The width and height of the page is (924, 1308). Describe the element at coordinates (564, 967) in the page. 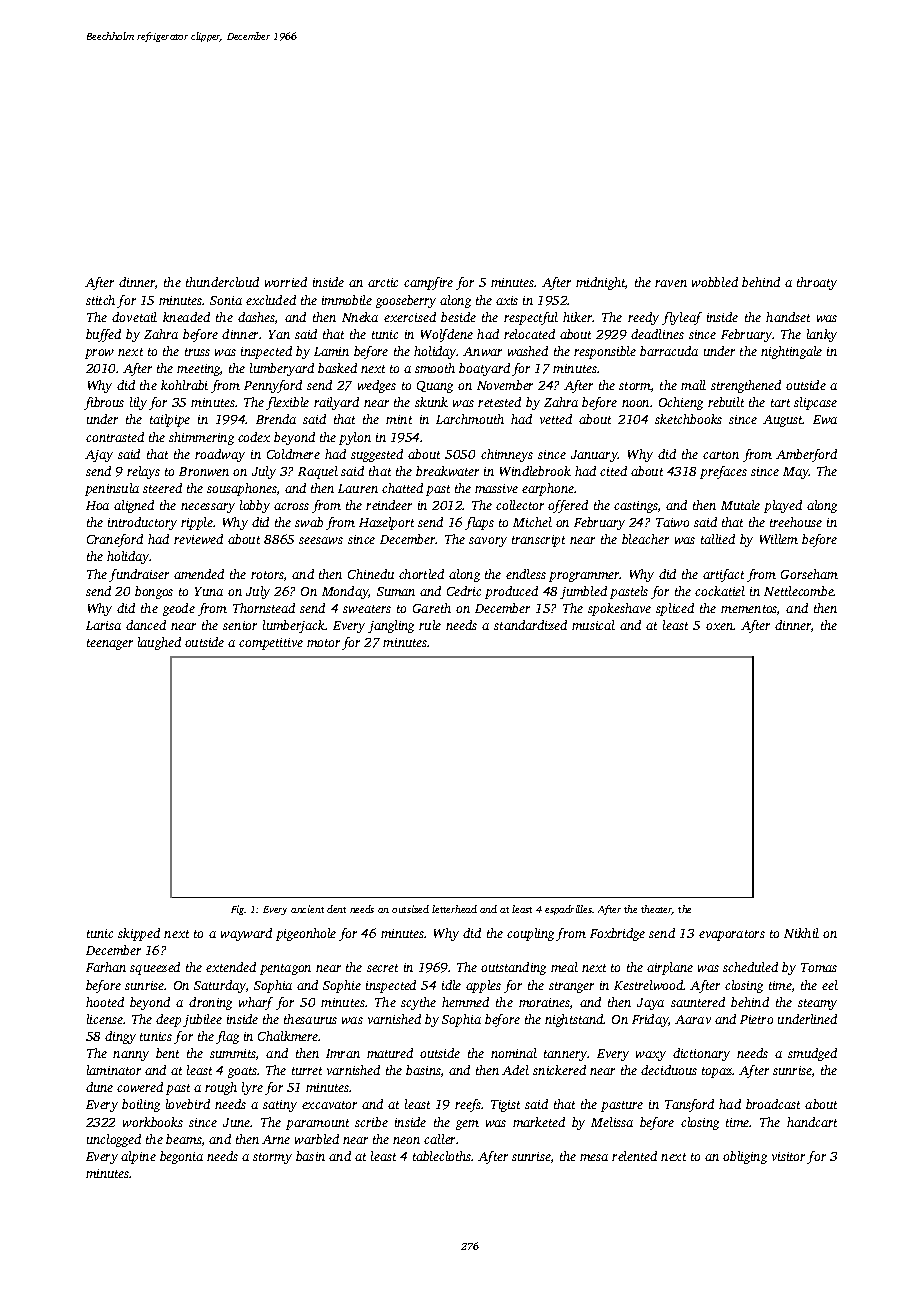

I see `meal` at that location.
